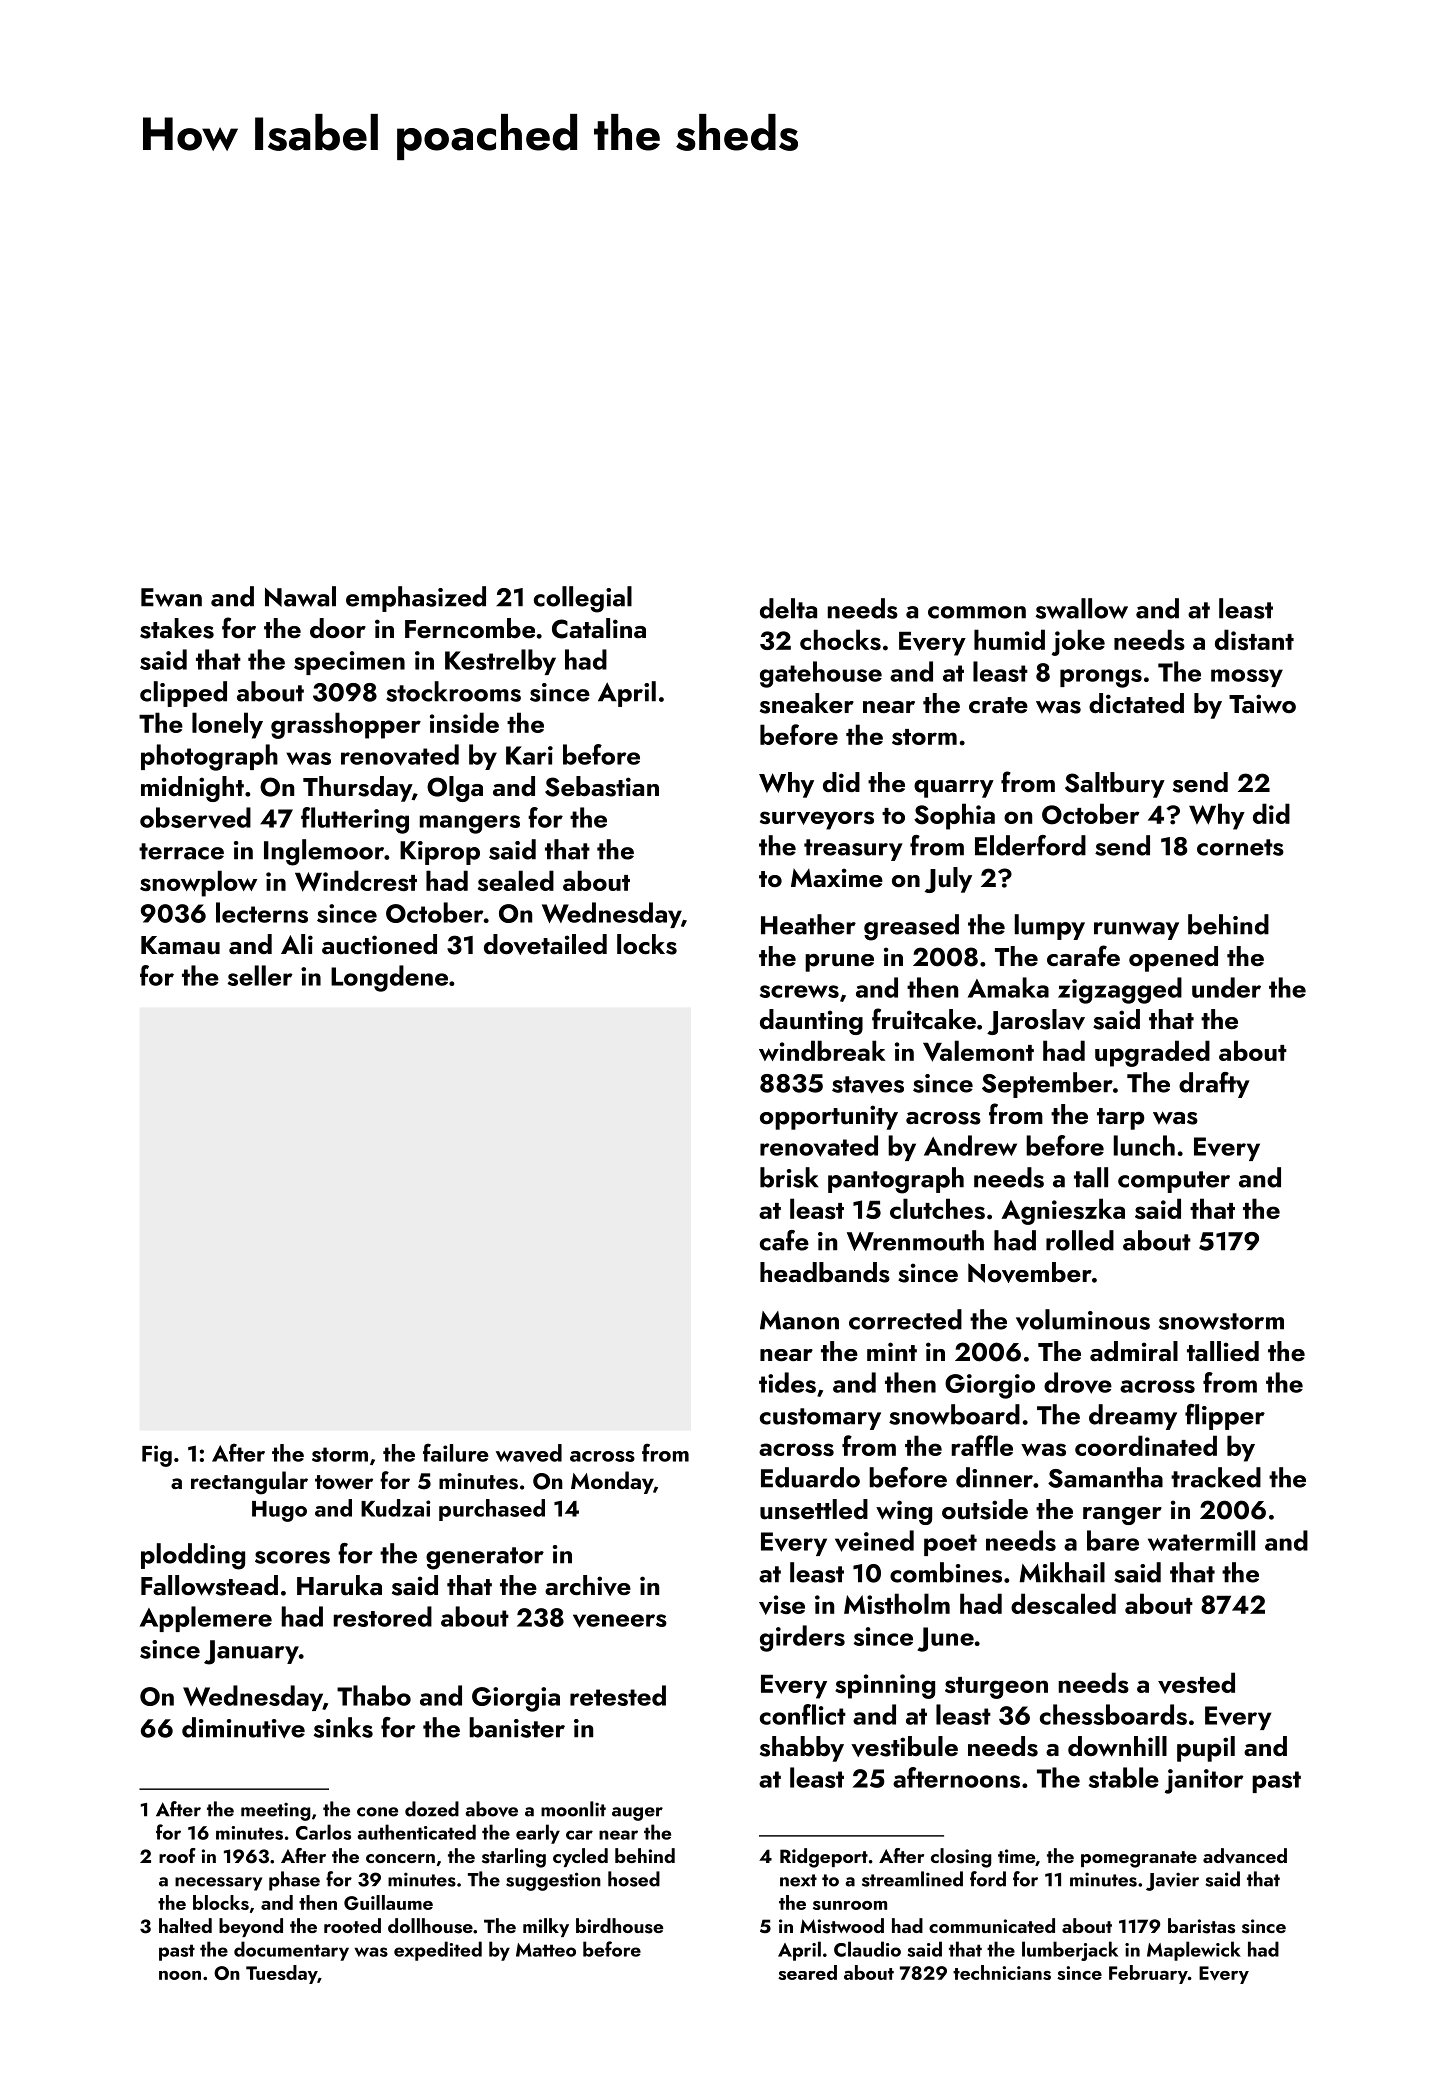 Image resolution: width=1450 pixels, height=2100 pixels. Describe the element at coordinates (243, 1727) in the image. I see `diminutive` at that location.
